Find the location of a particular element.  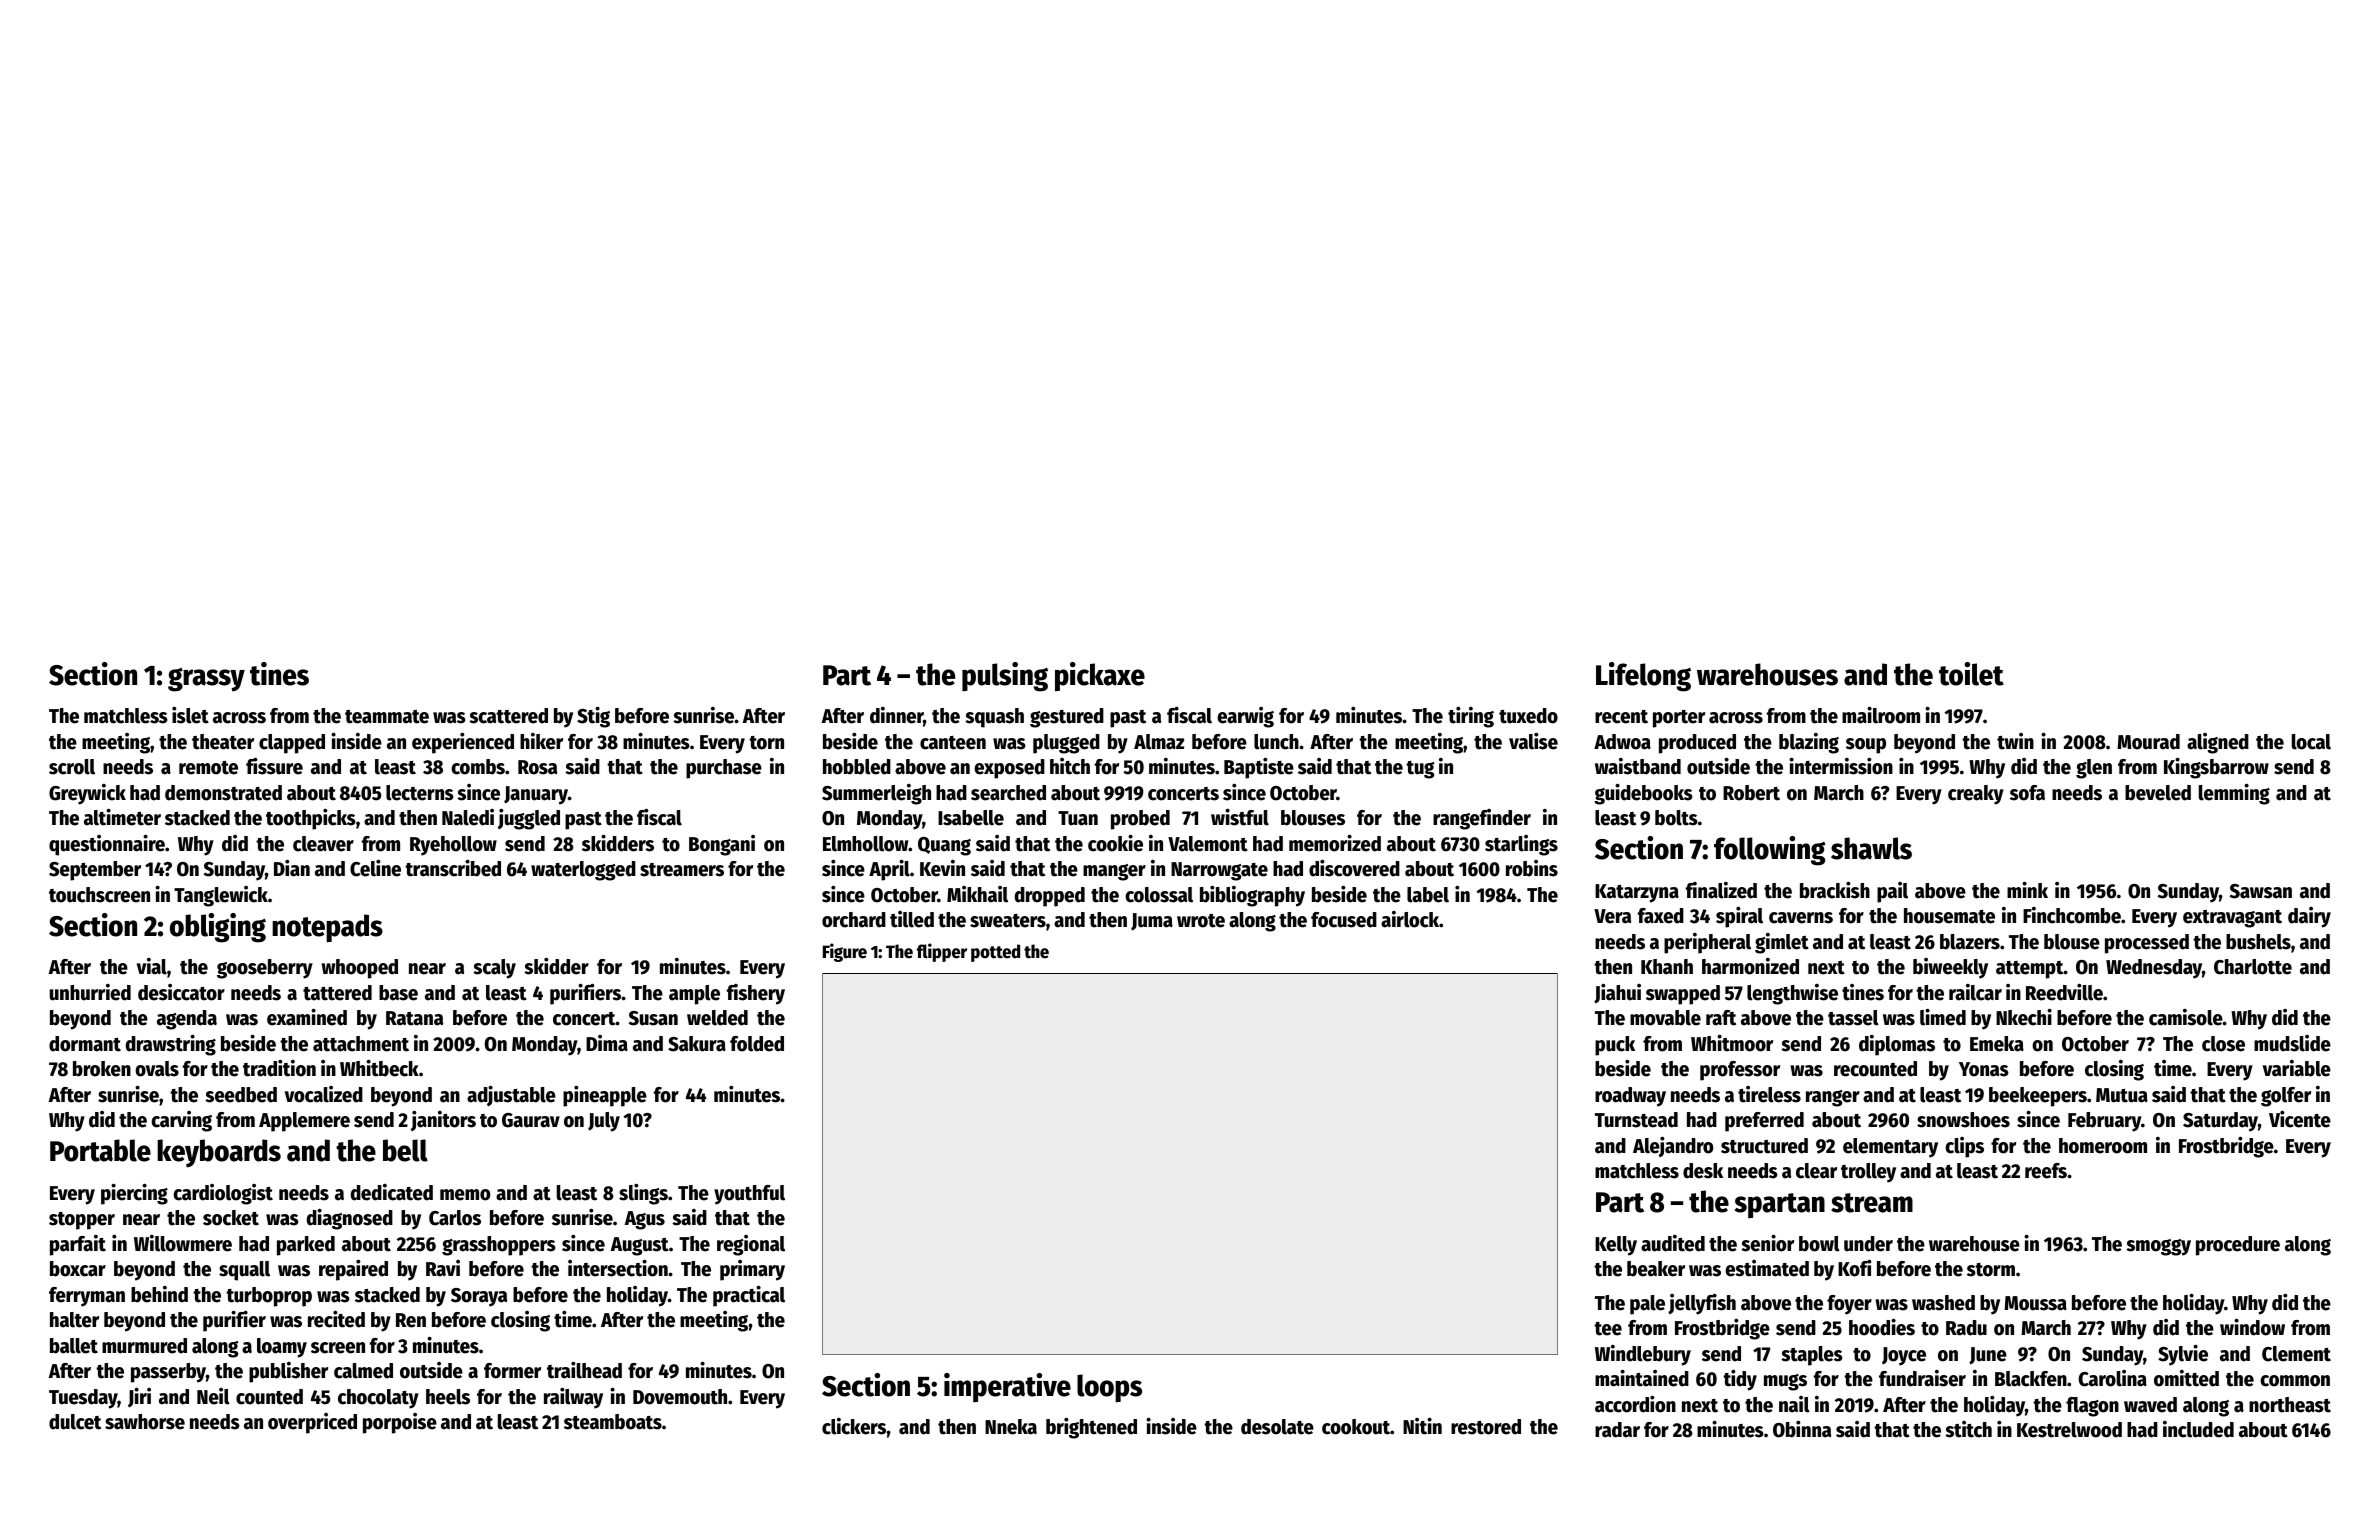

twin is located at coordinates (2015, 741).
